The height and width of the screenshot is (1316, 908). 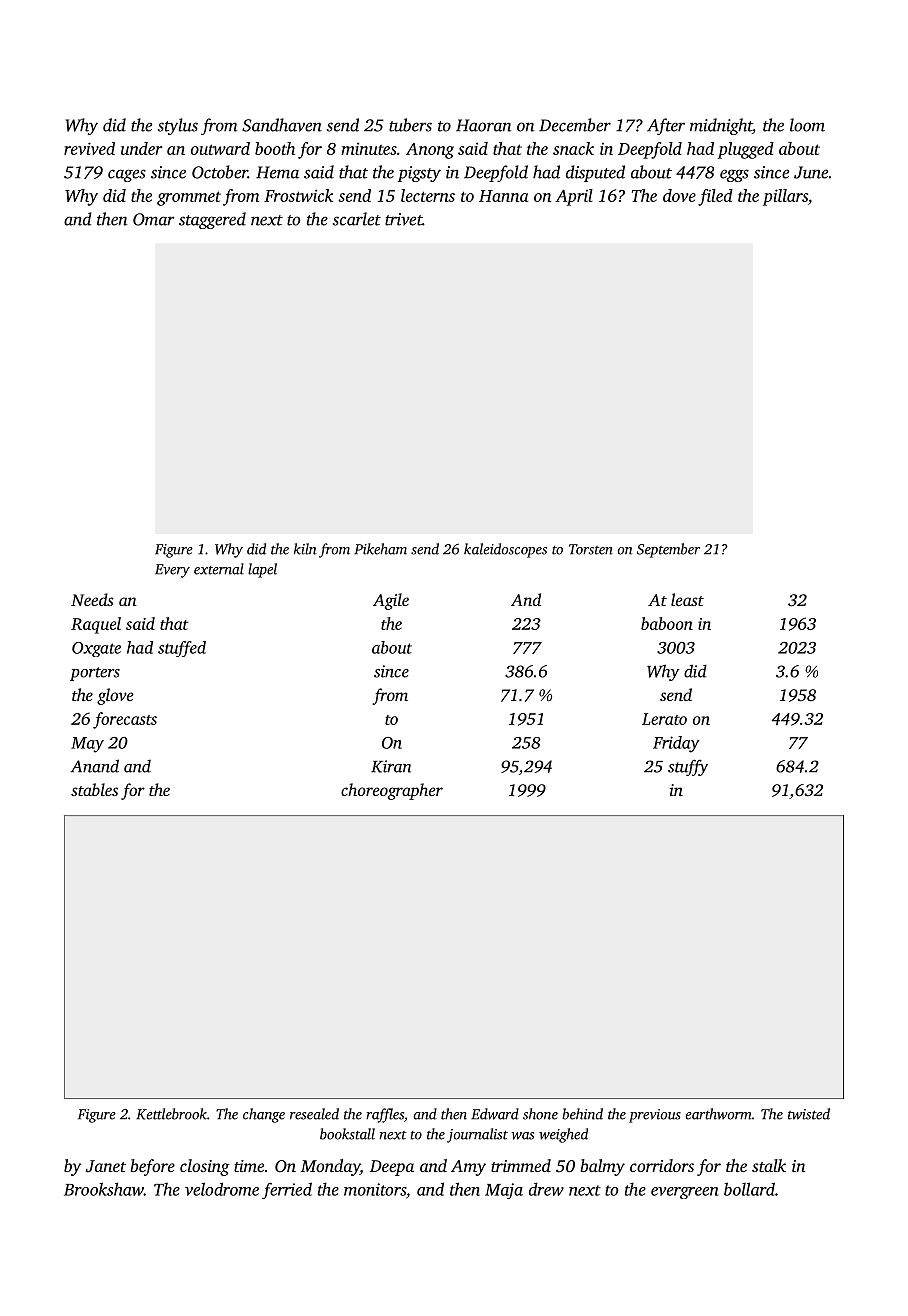 I want to click on stuffy, so click(x=688, y=767).
